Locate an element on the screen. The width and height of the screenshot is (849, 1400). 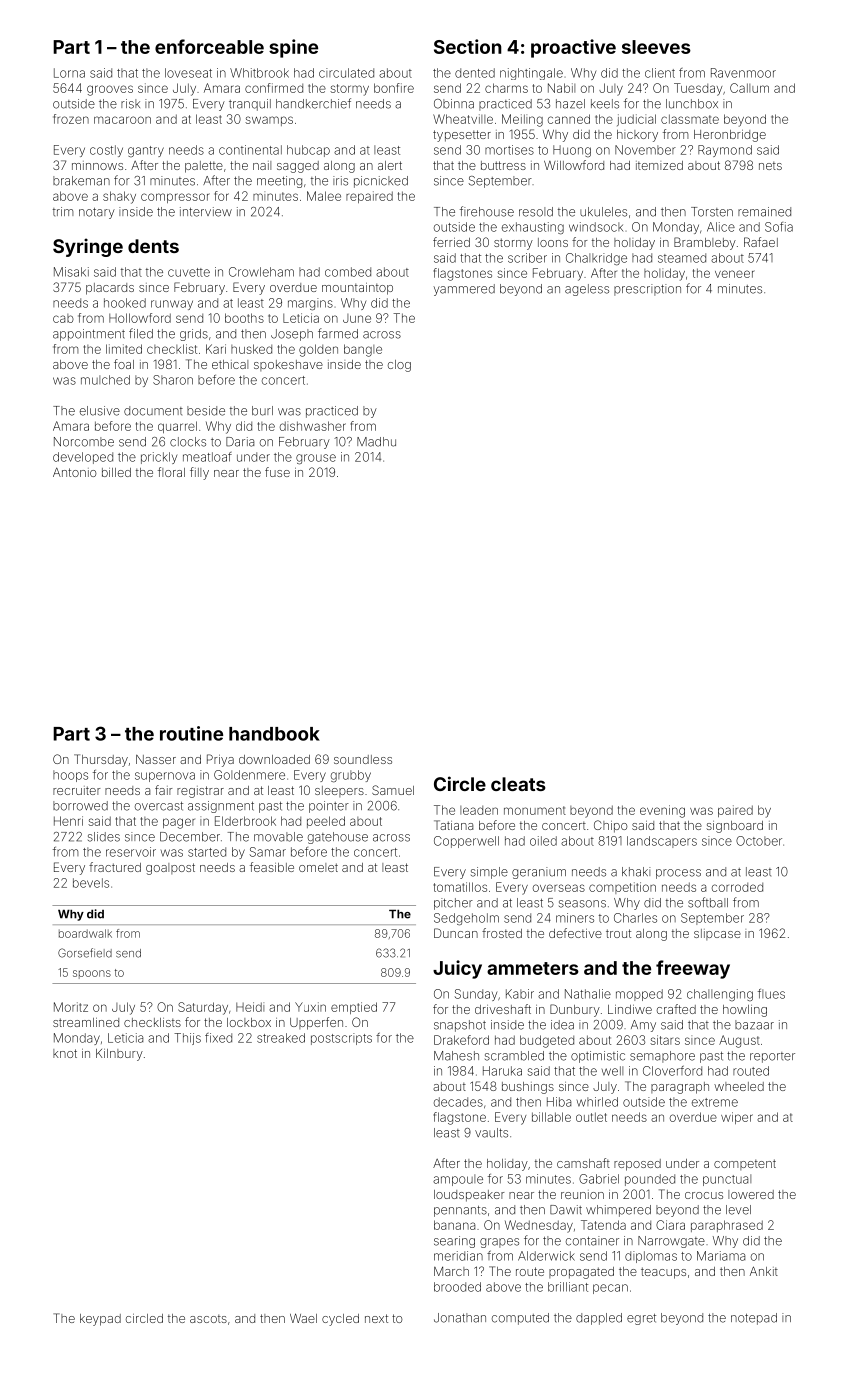
postscripts is located at coordinates (341, 1039).
